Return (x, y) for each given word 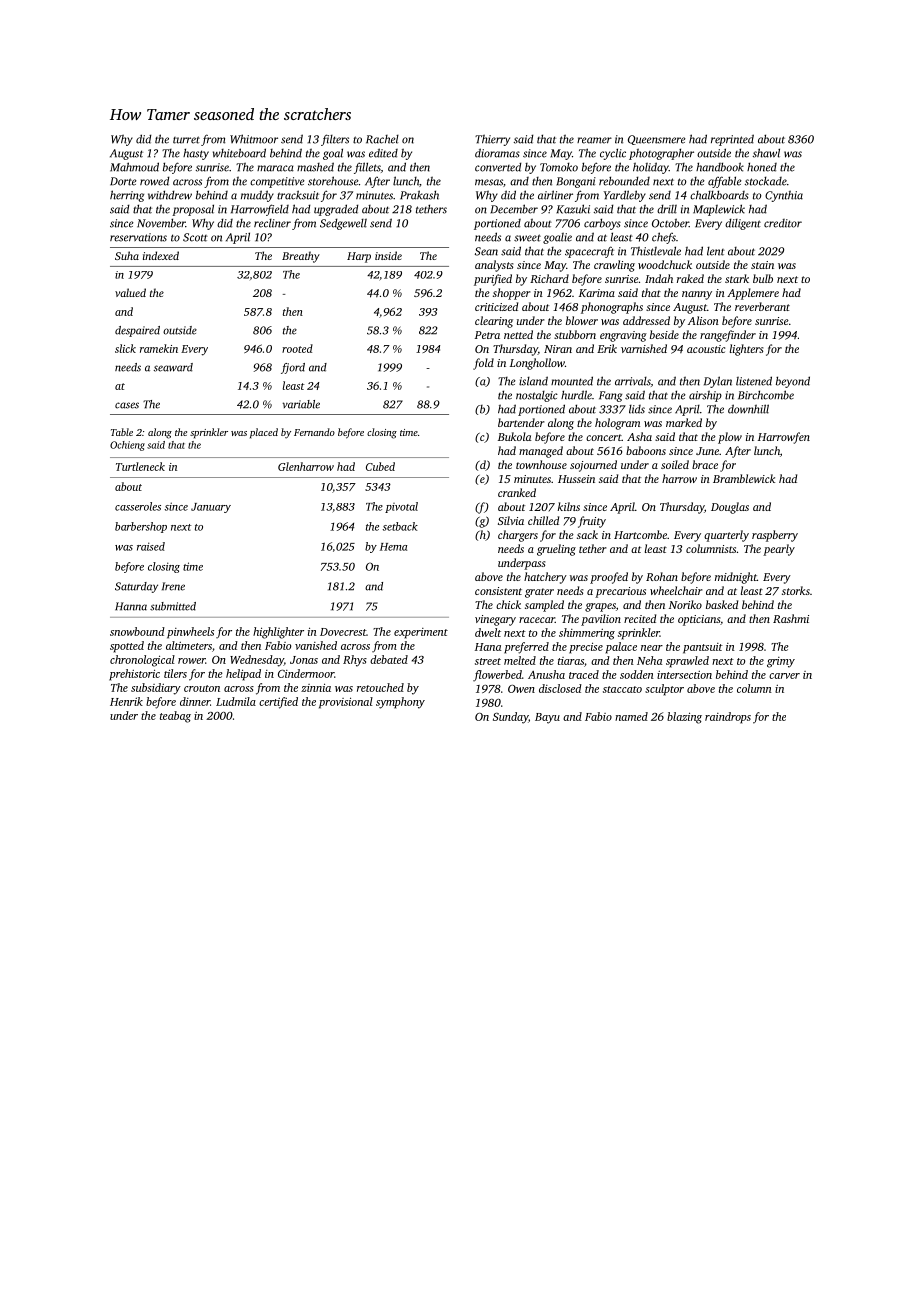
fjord (293, 368)
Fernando (314, 432)
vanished (316, 645)
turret (186, 140)
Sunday (510, 718)
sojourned (593, 466)
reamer (594, 140)
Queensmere (657, 140)
